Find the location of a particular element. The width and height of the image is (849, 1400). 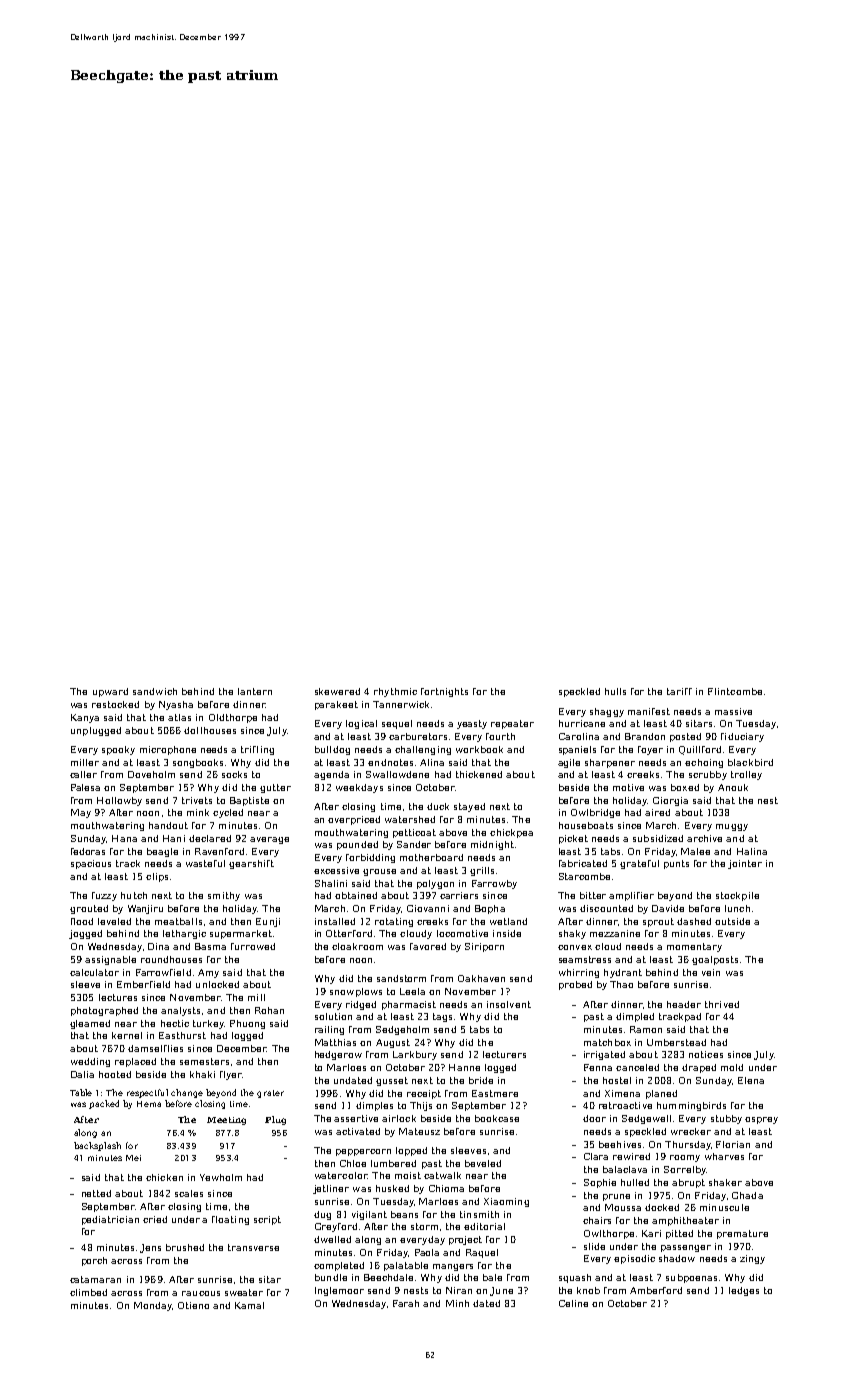

tariff is located at coordinates (679, 691).
